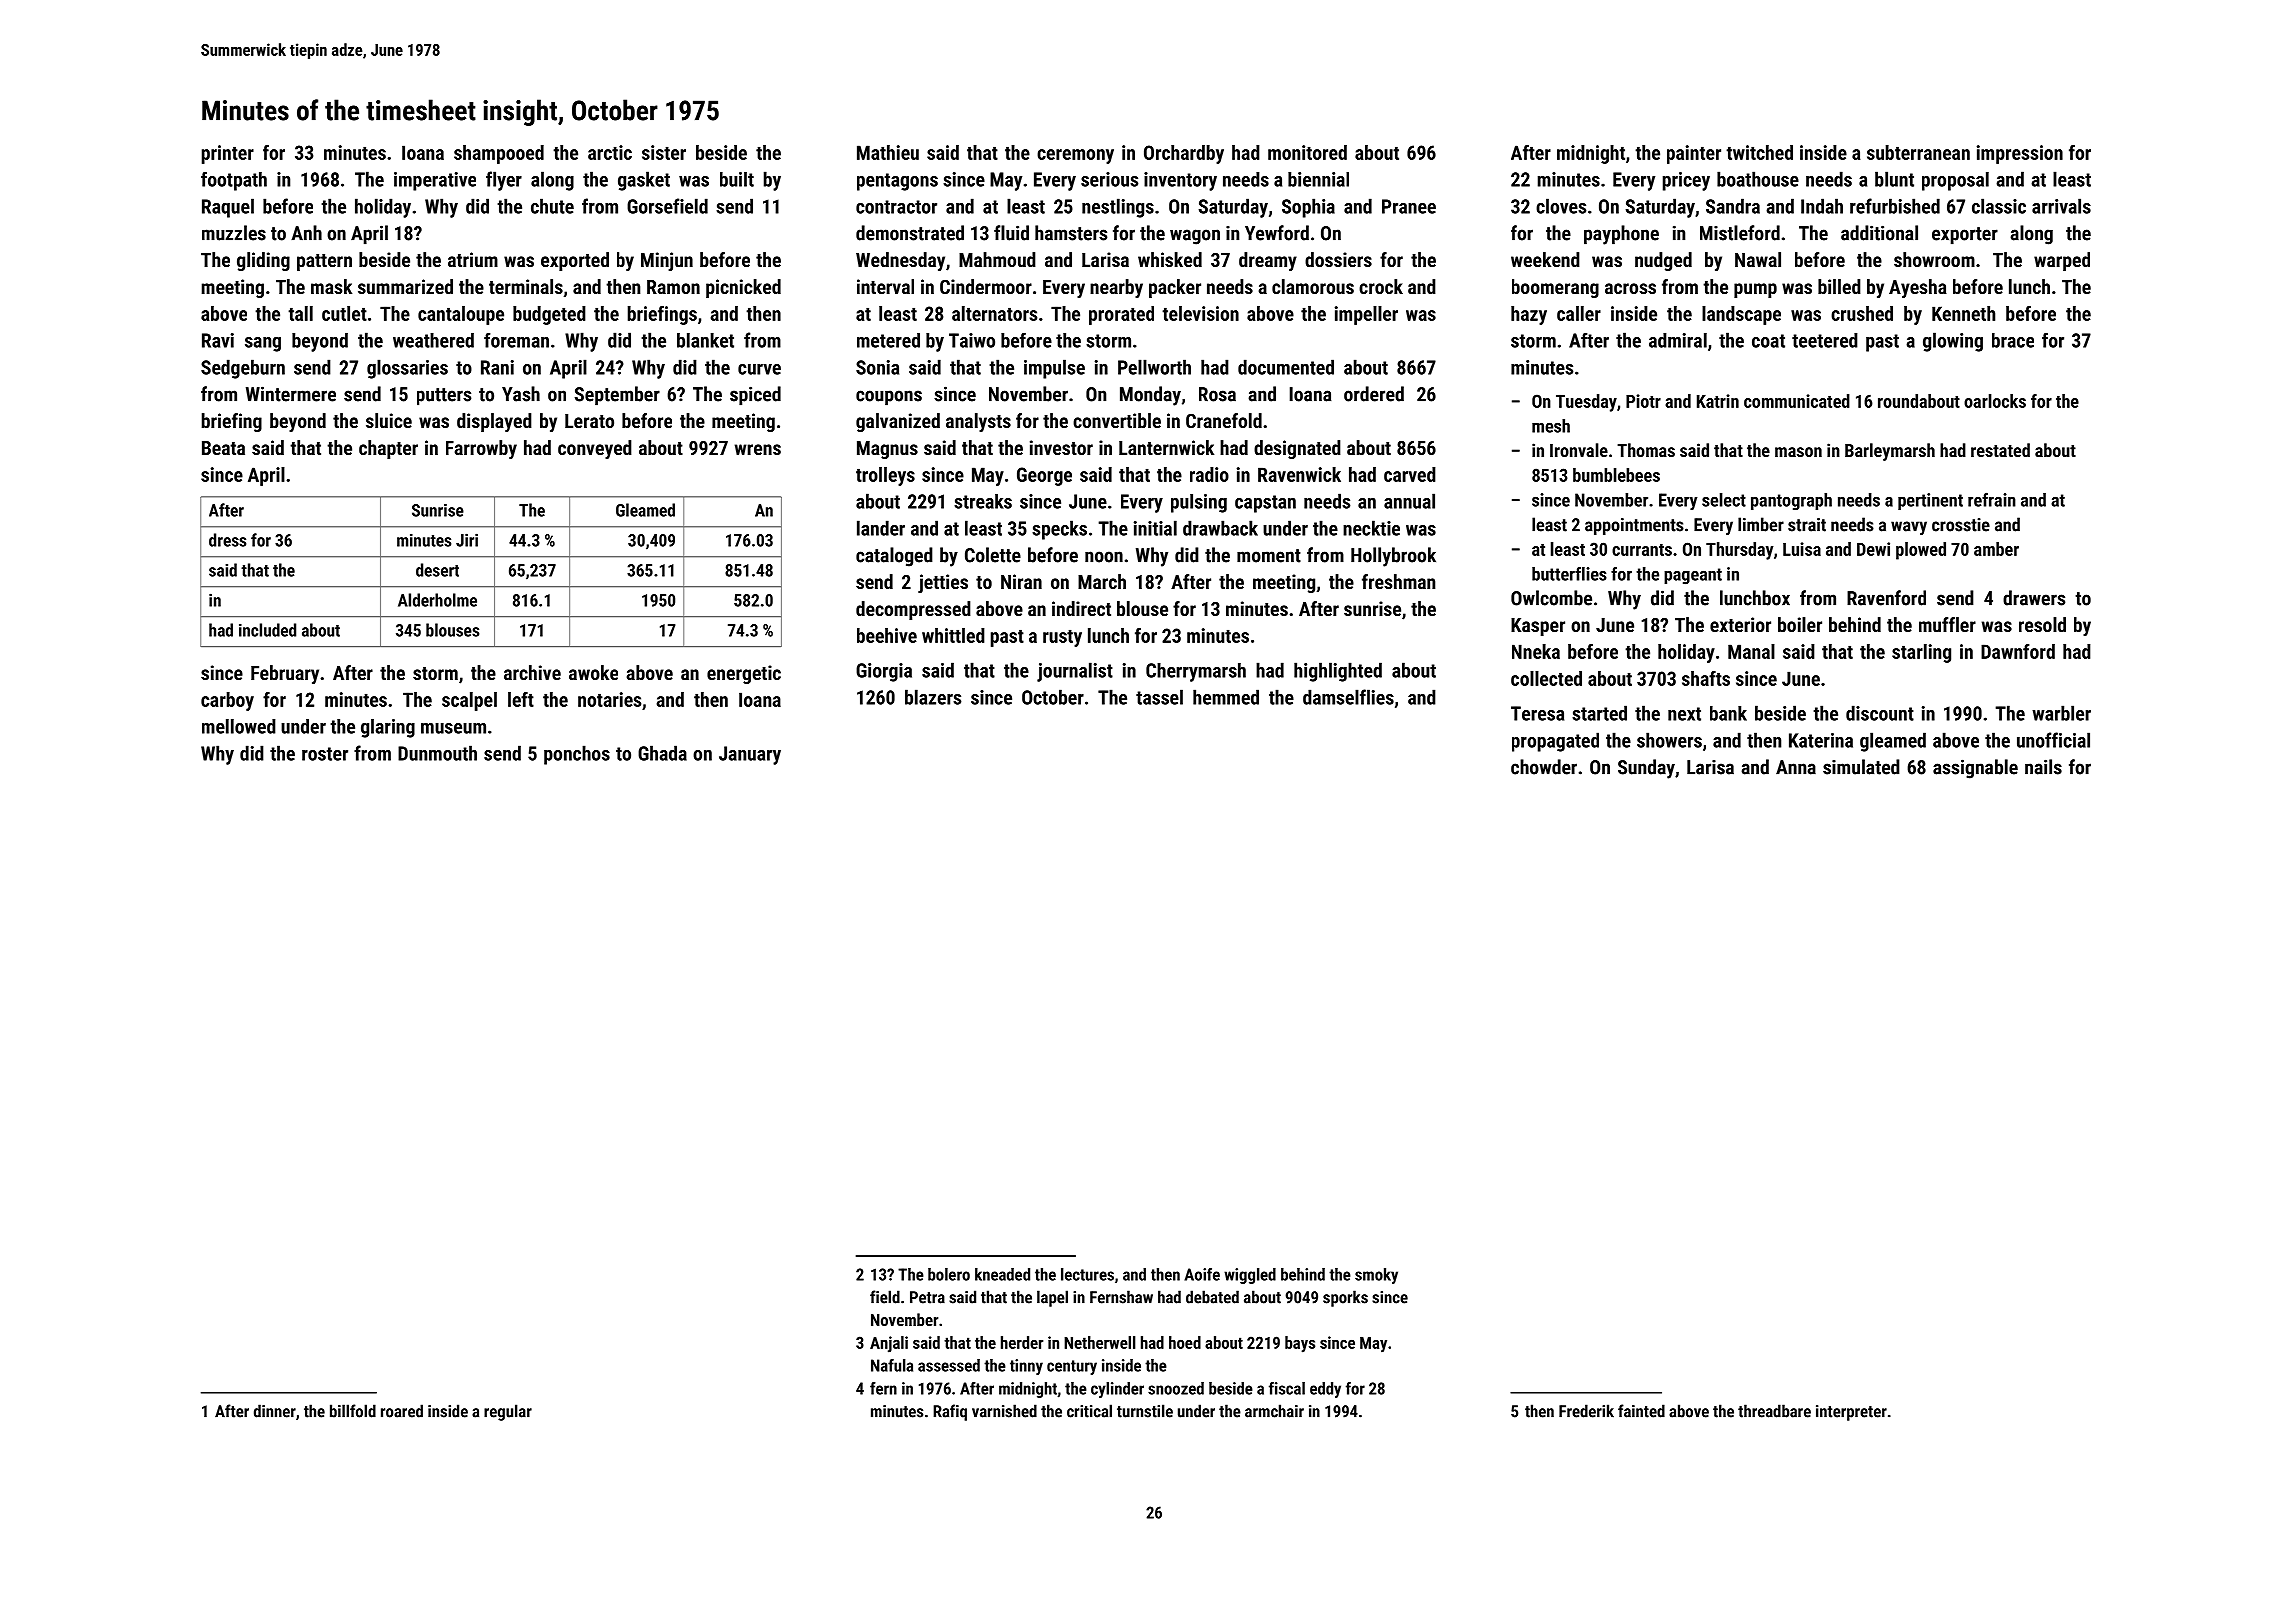  Describe the element at coordinates (1918, 152) in the page. I see `subterranean` at that location.
